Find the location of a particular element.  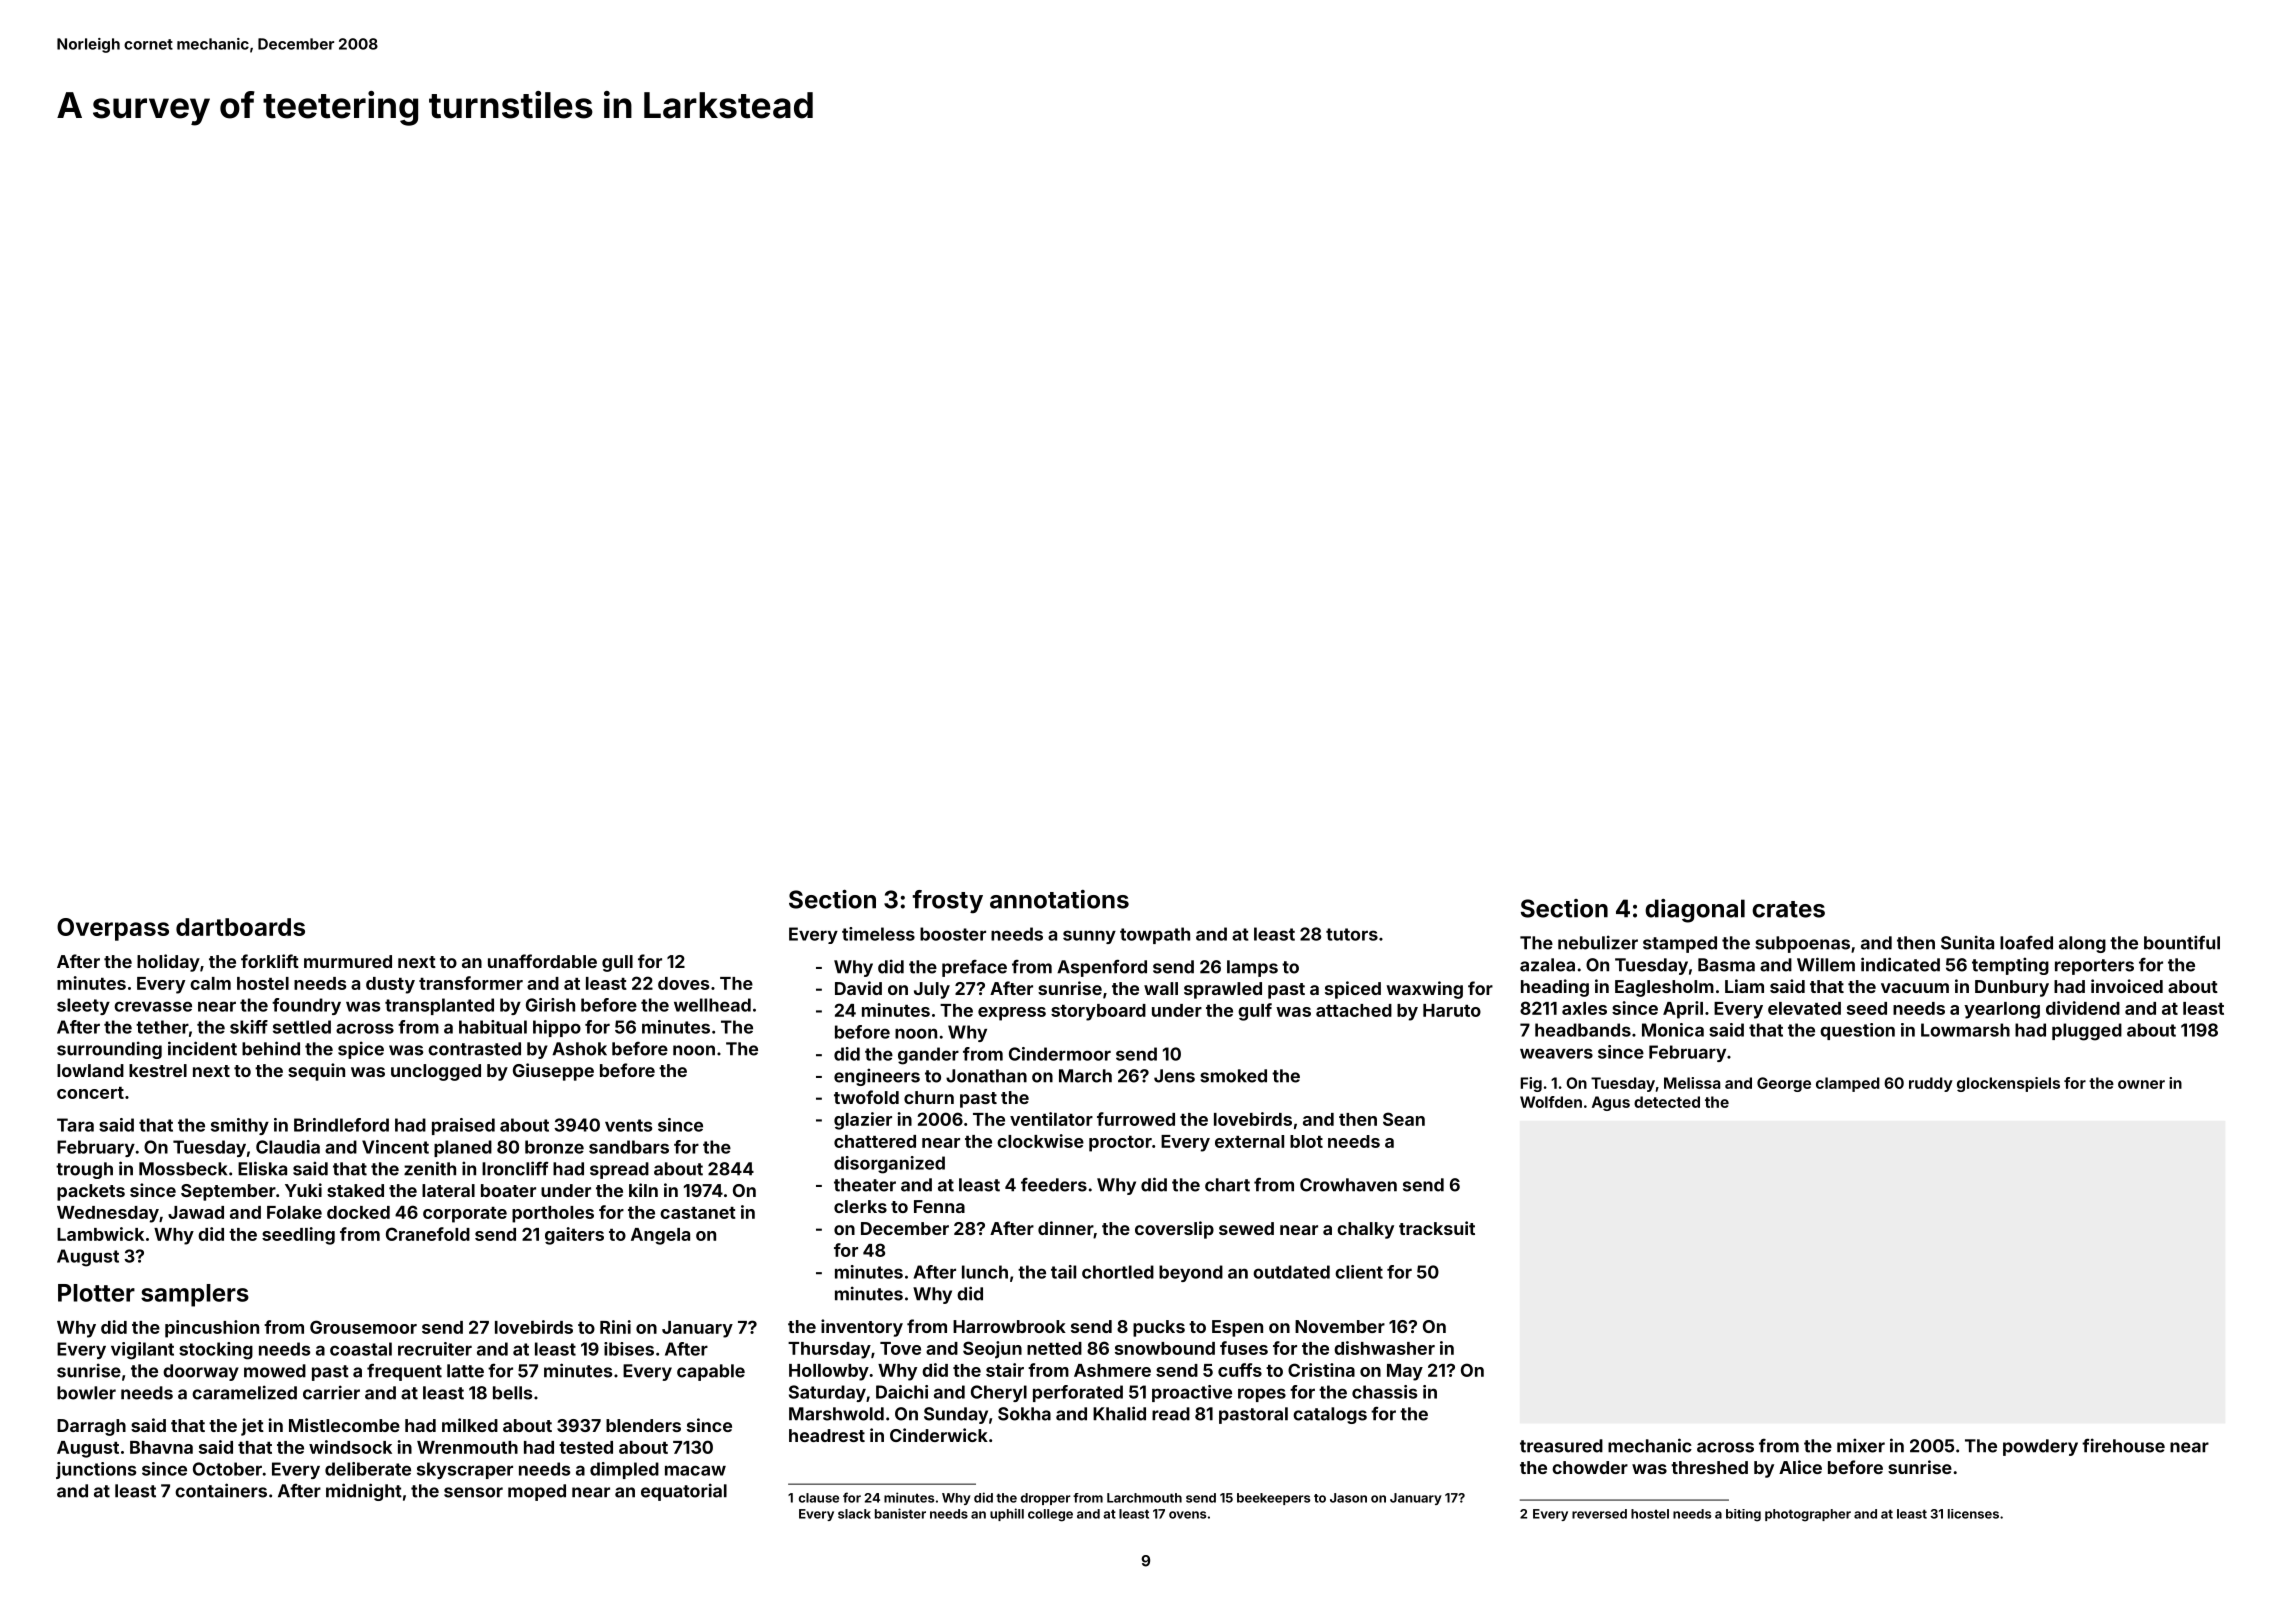

Fig is located at coordinates (1531, 1084).
